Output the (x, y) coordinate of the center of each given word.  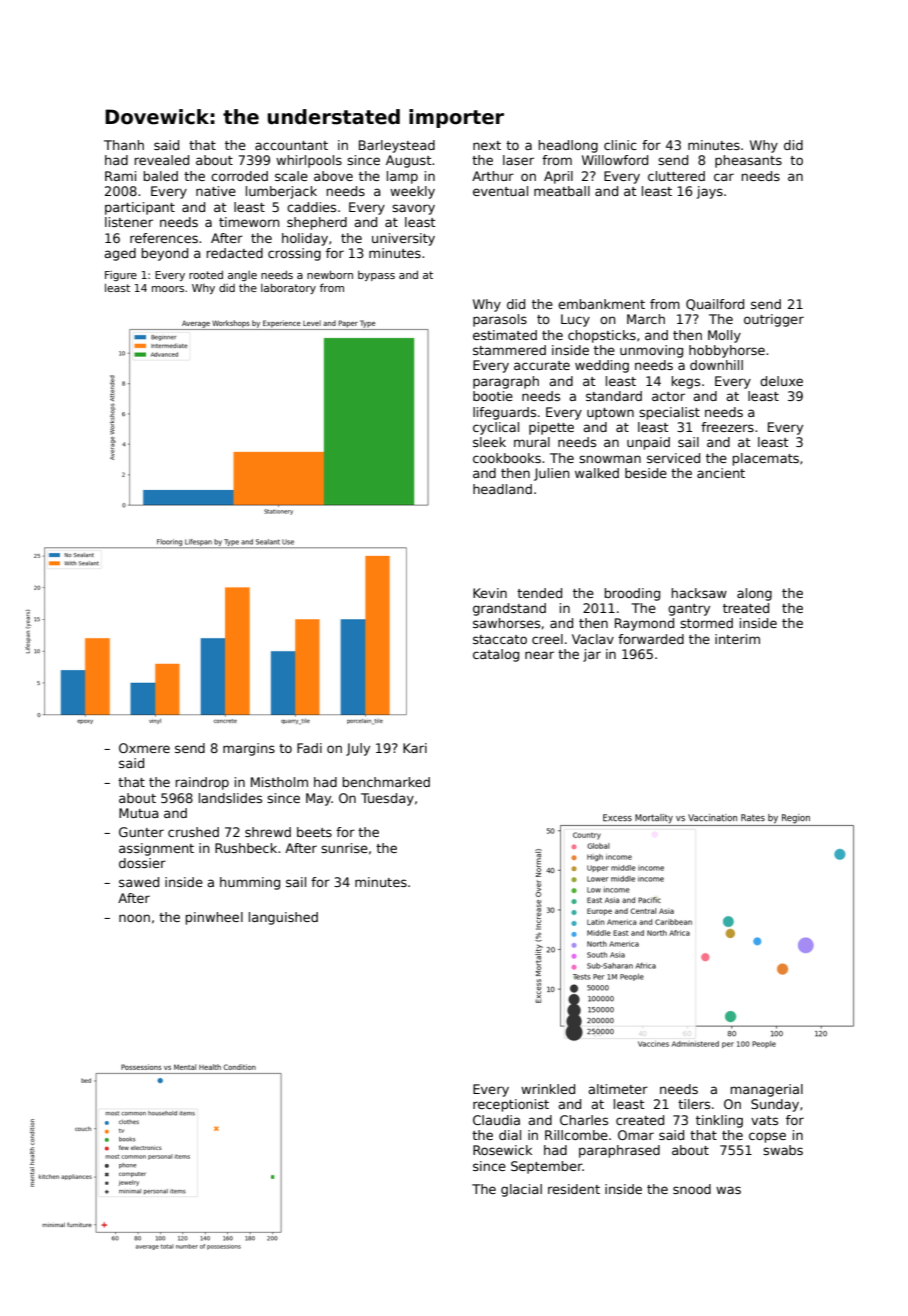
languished (283, 918)
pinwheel (214, 918)
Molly (724, 336)
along (754, 594)
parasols (500, 320)
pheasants (748, 161)
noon (134, 918)
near (539, 655)
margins (249, 749)
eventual (500, 191)
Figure (121, 276)
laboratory (288, 289)
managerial (767, 1090)
